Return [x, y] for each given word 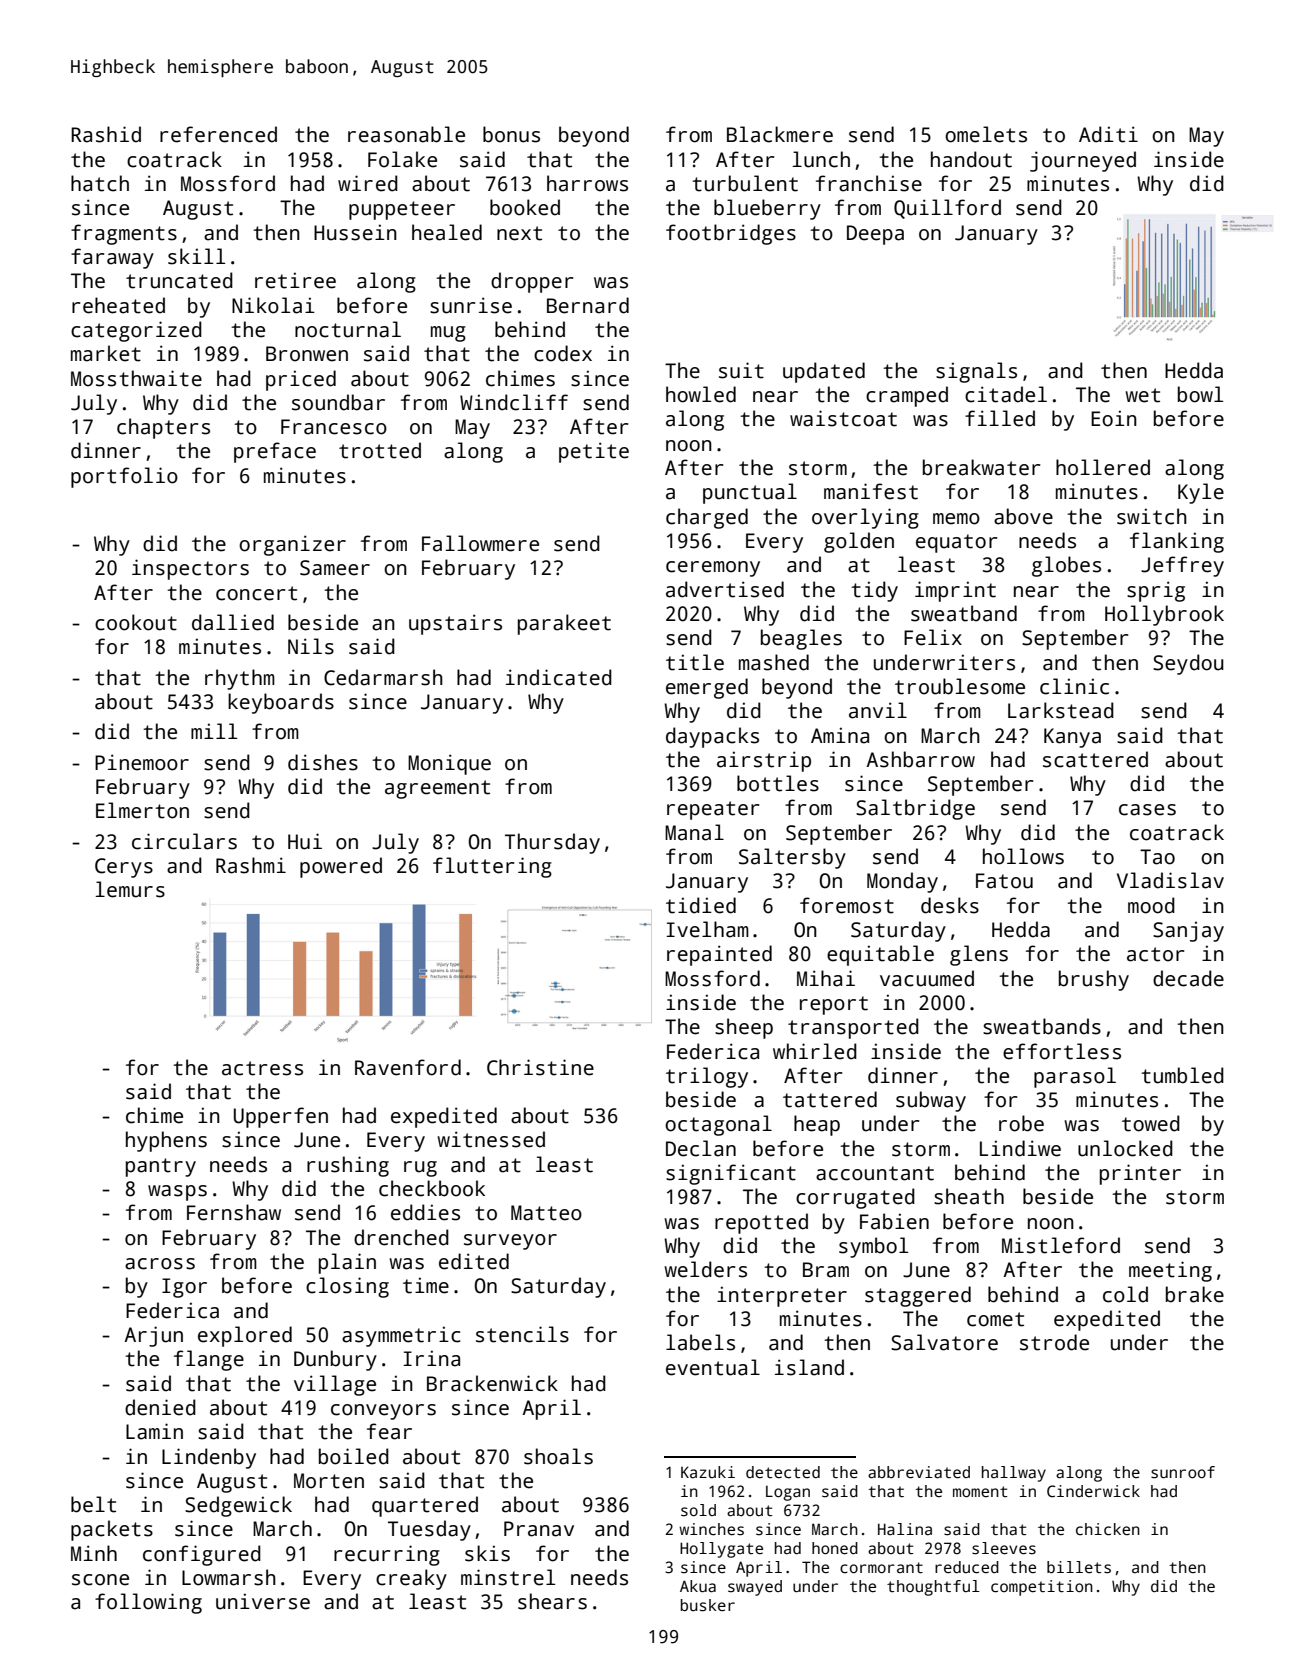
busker [708, 1605]
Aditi [1108, 134]
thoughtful [933, 1588]
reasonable [406, 134]
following [148, 1603]
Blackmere [780, 134]
